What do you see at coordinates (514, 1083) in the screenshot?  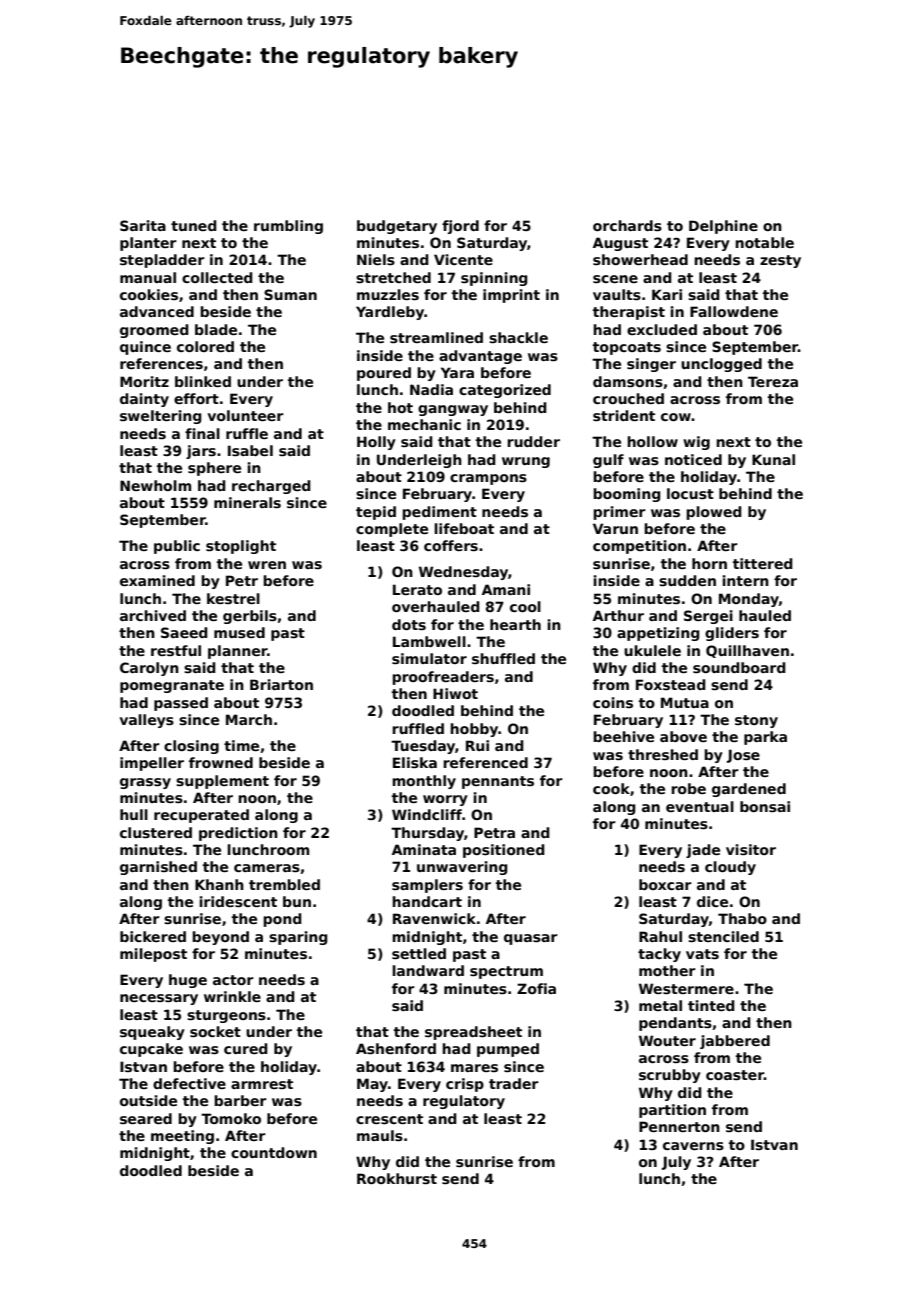 I see `trader` at bounding box center [514, 1083].
